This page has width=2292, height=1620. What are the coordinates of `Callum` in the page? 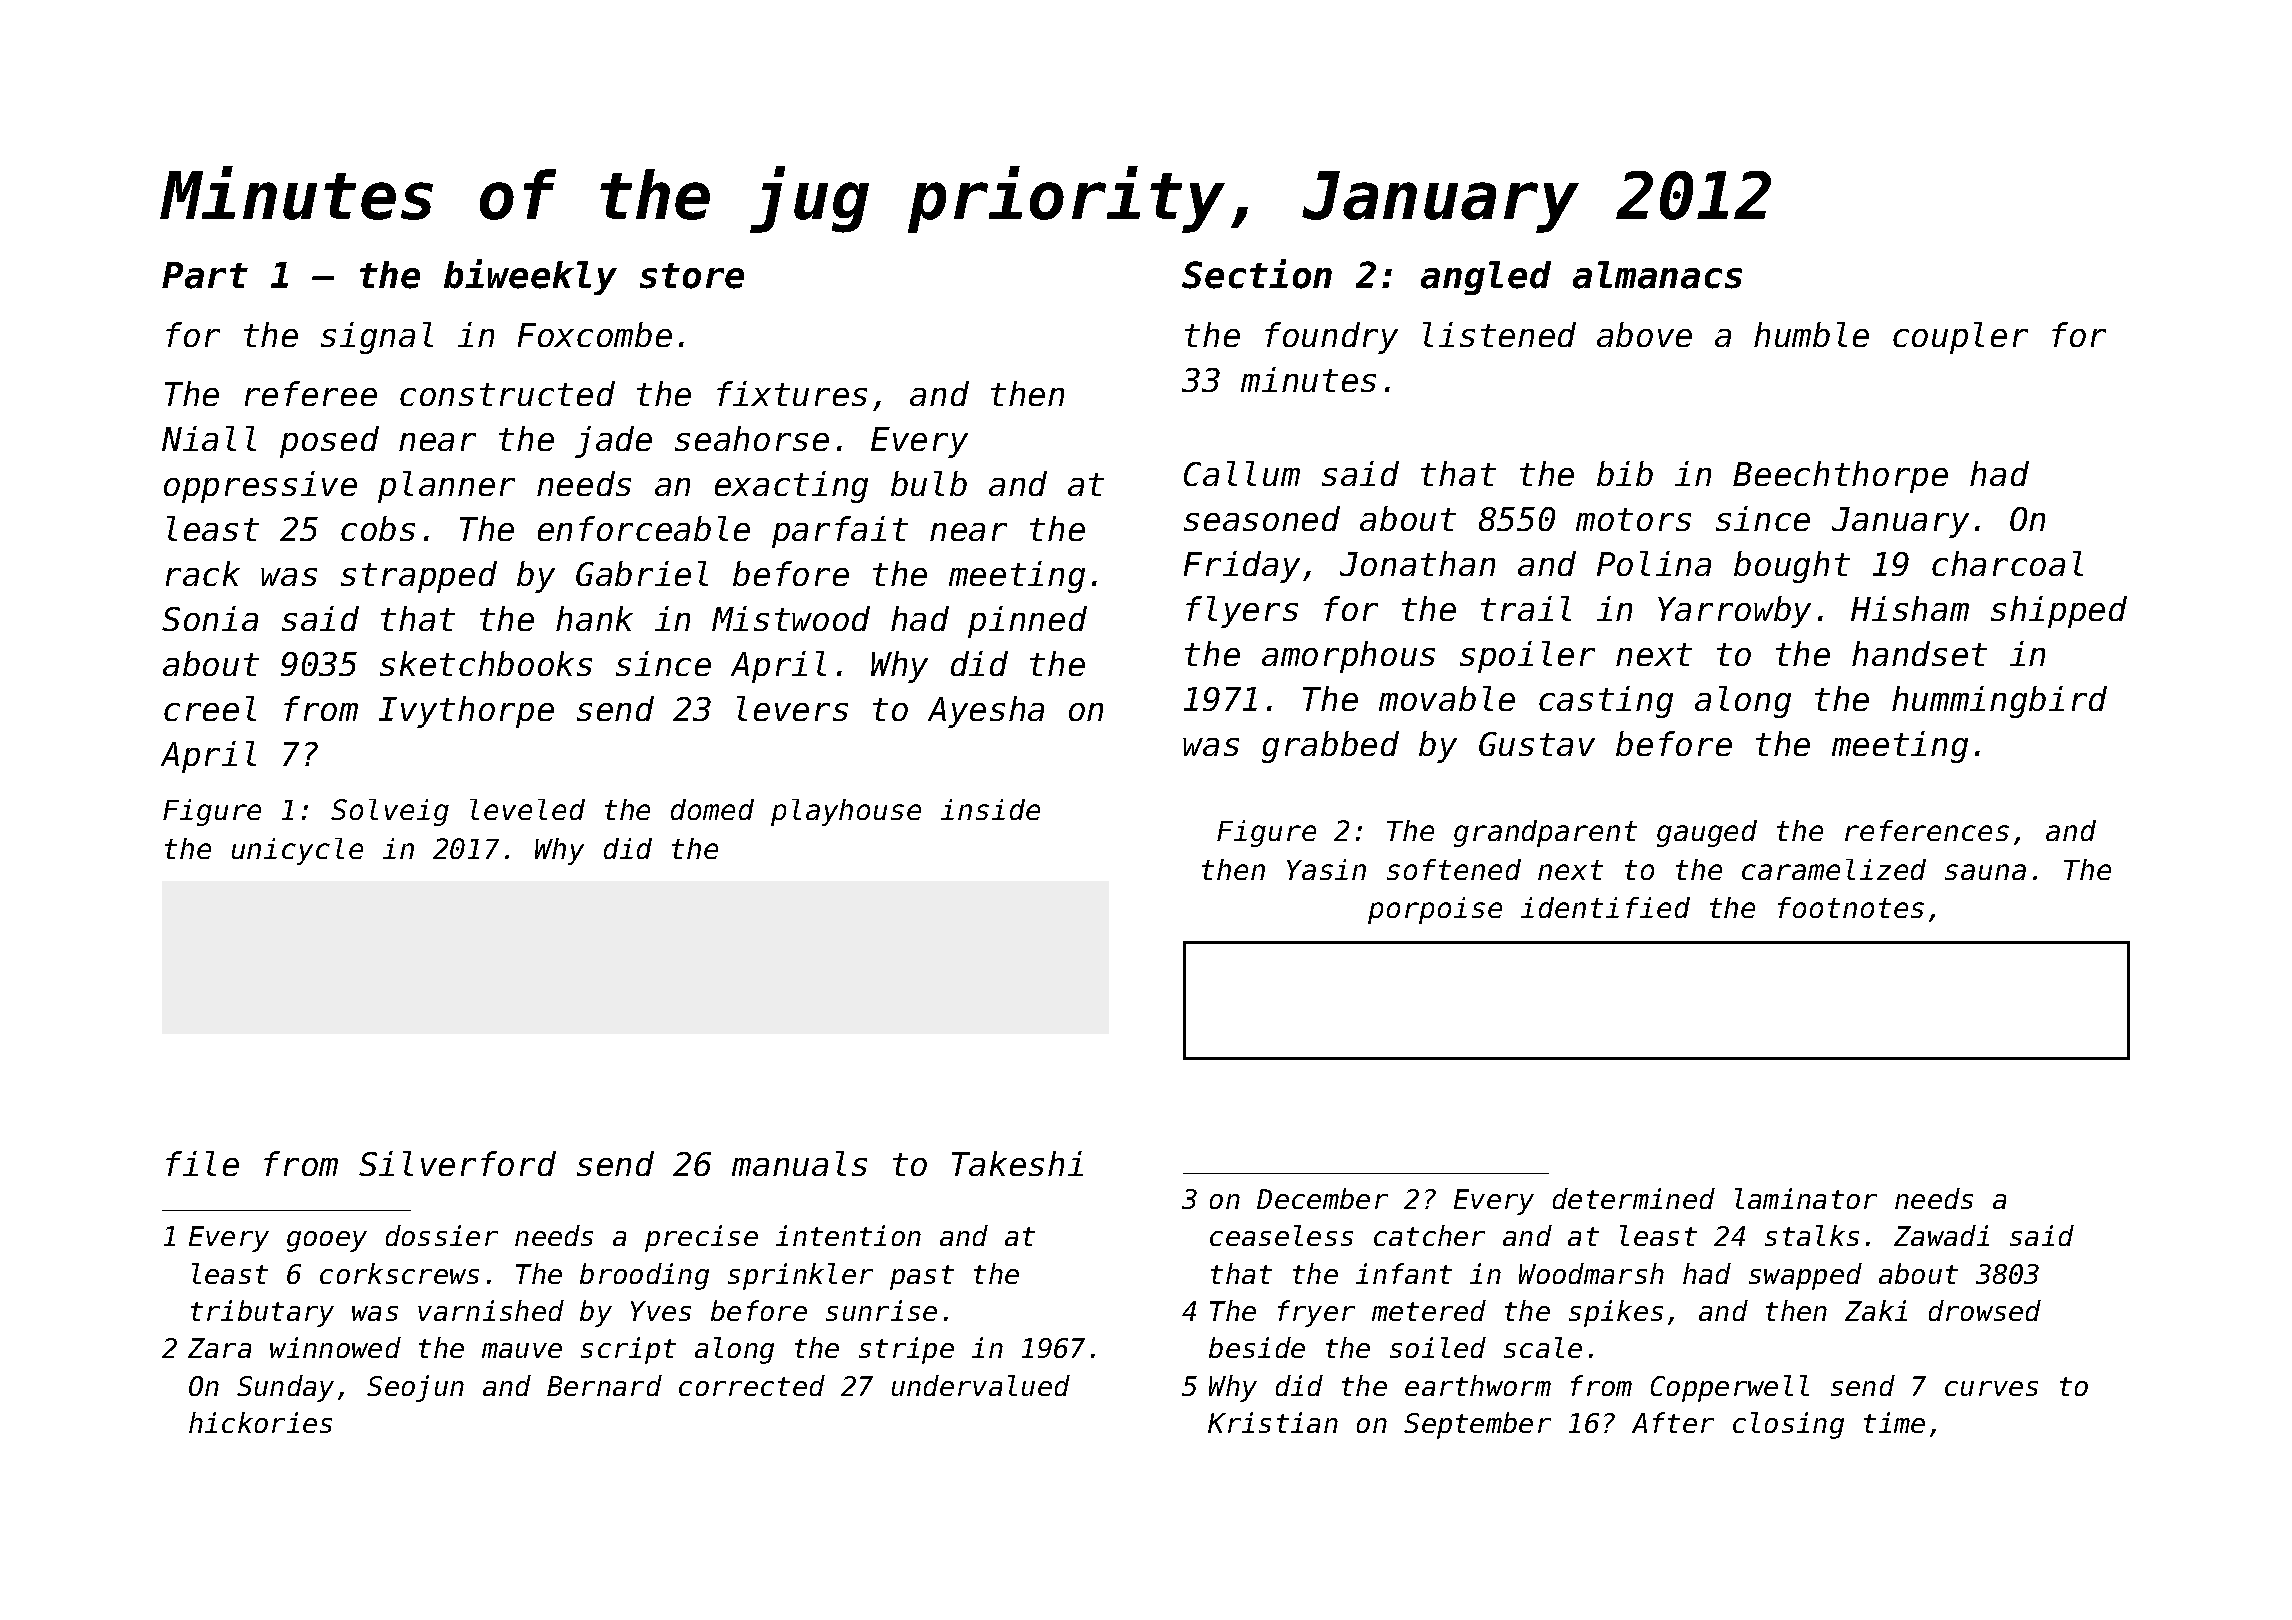 It's located at (1242, 473).
